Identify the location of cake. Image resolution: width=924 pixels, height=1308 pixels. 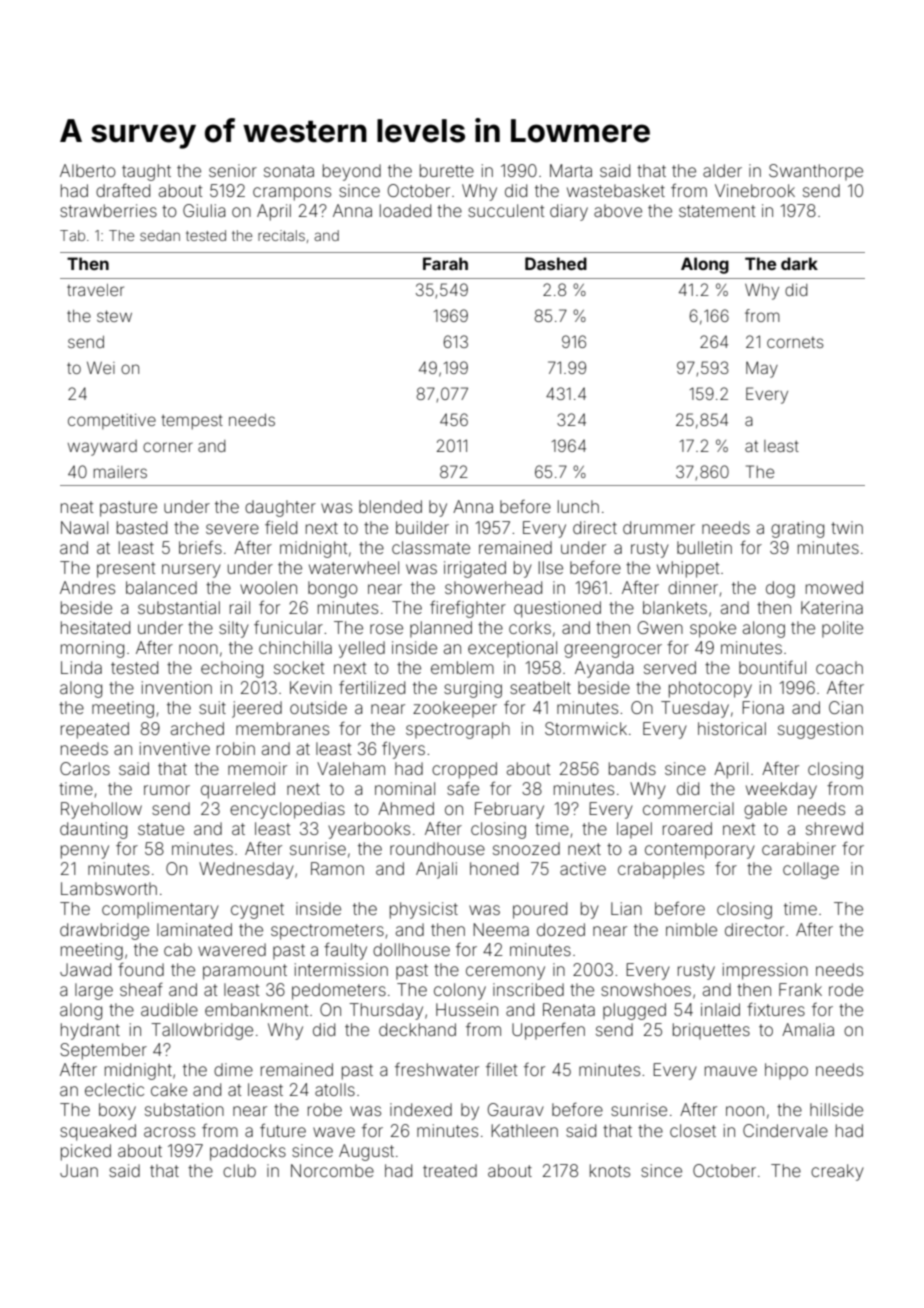
(169, 1089).
